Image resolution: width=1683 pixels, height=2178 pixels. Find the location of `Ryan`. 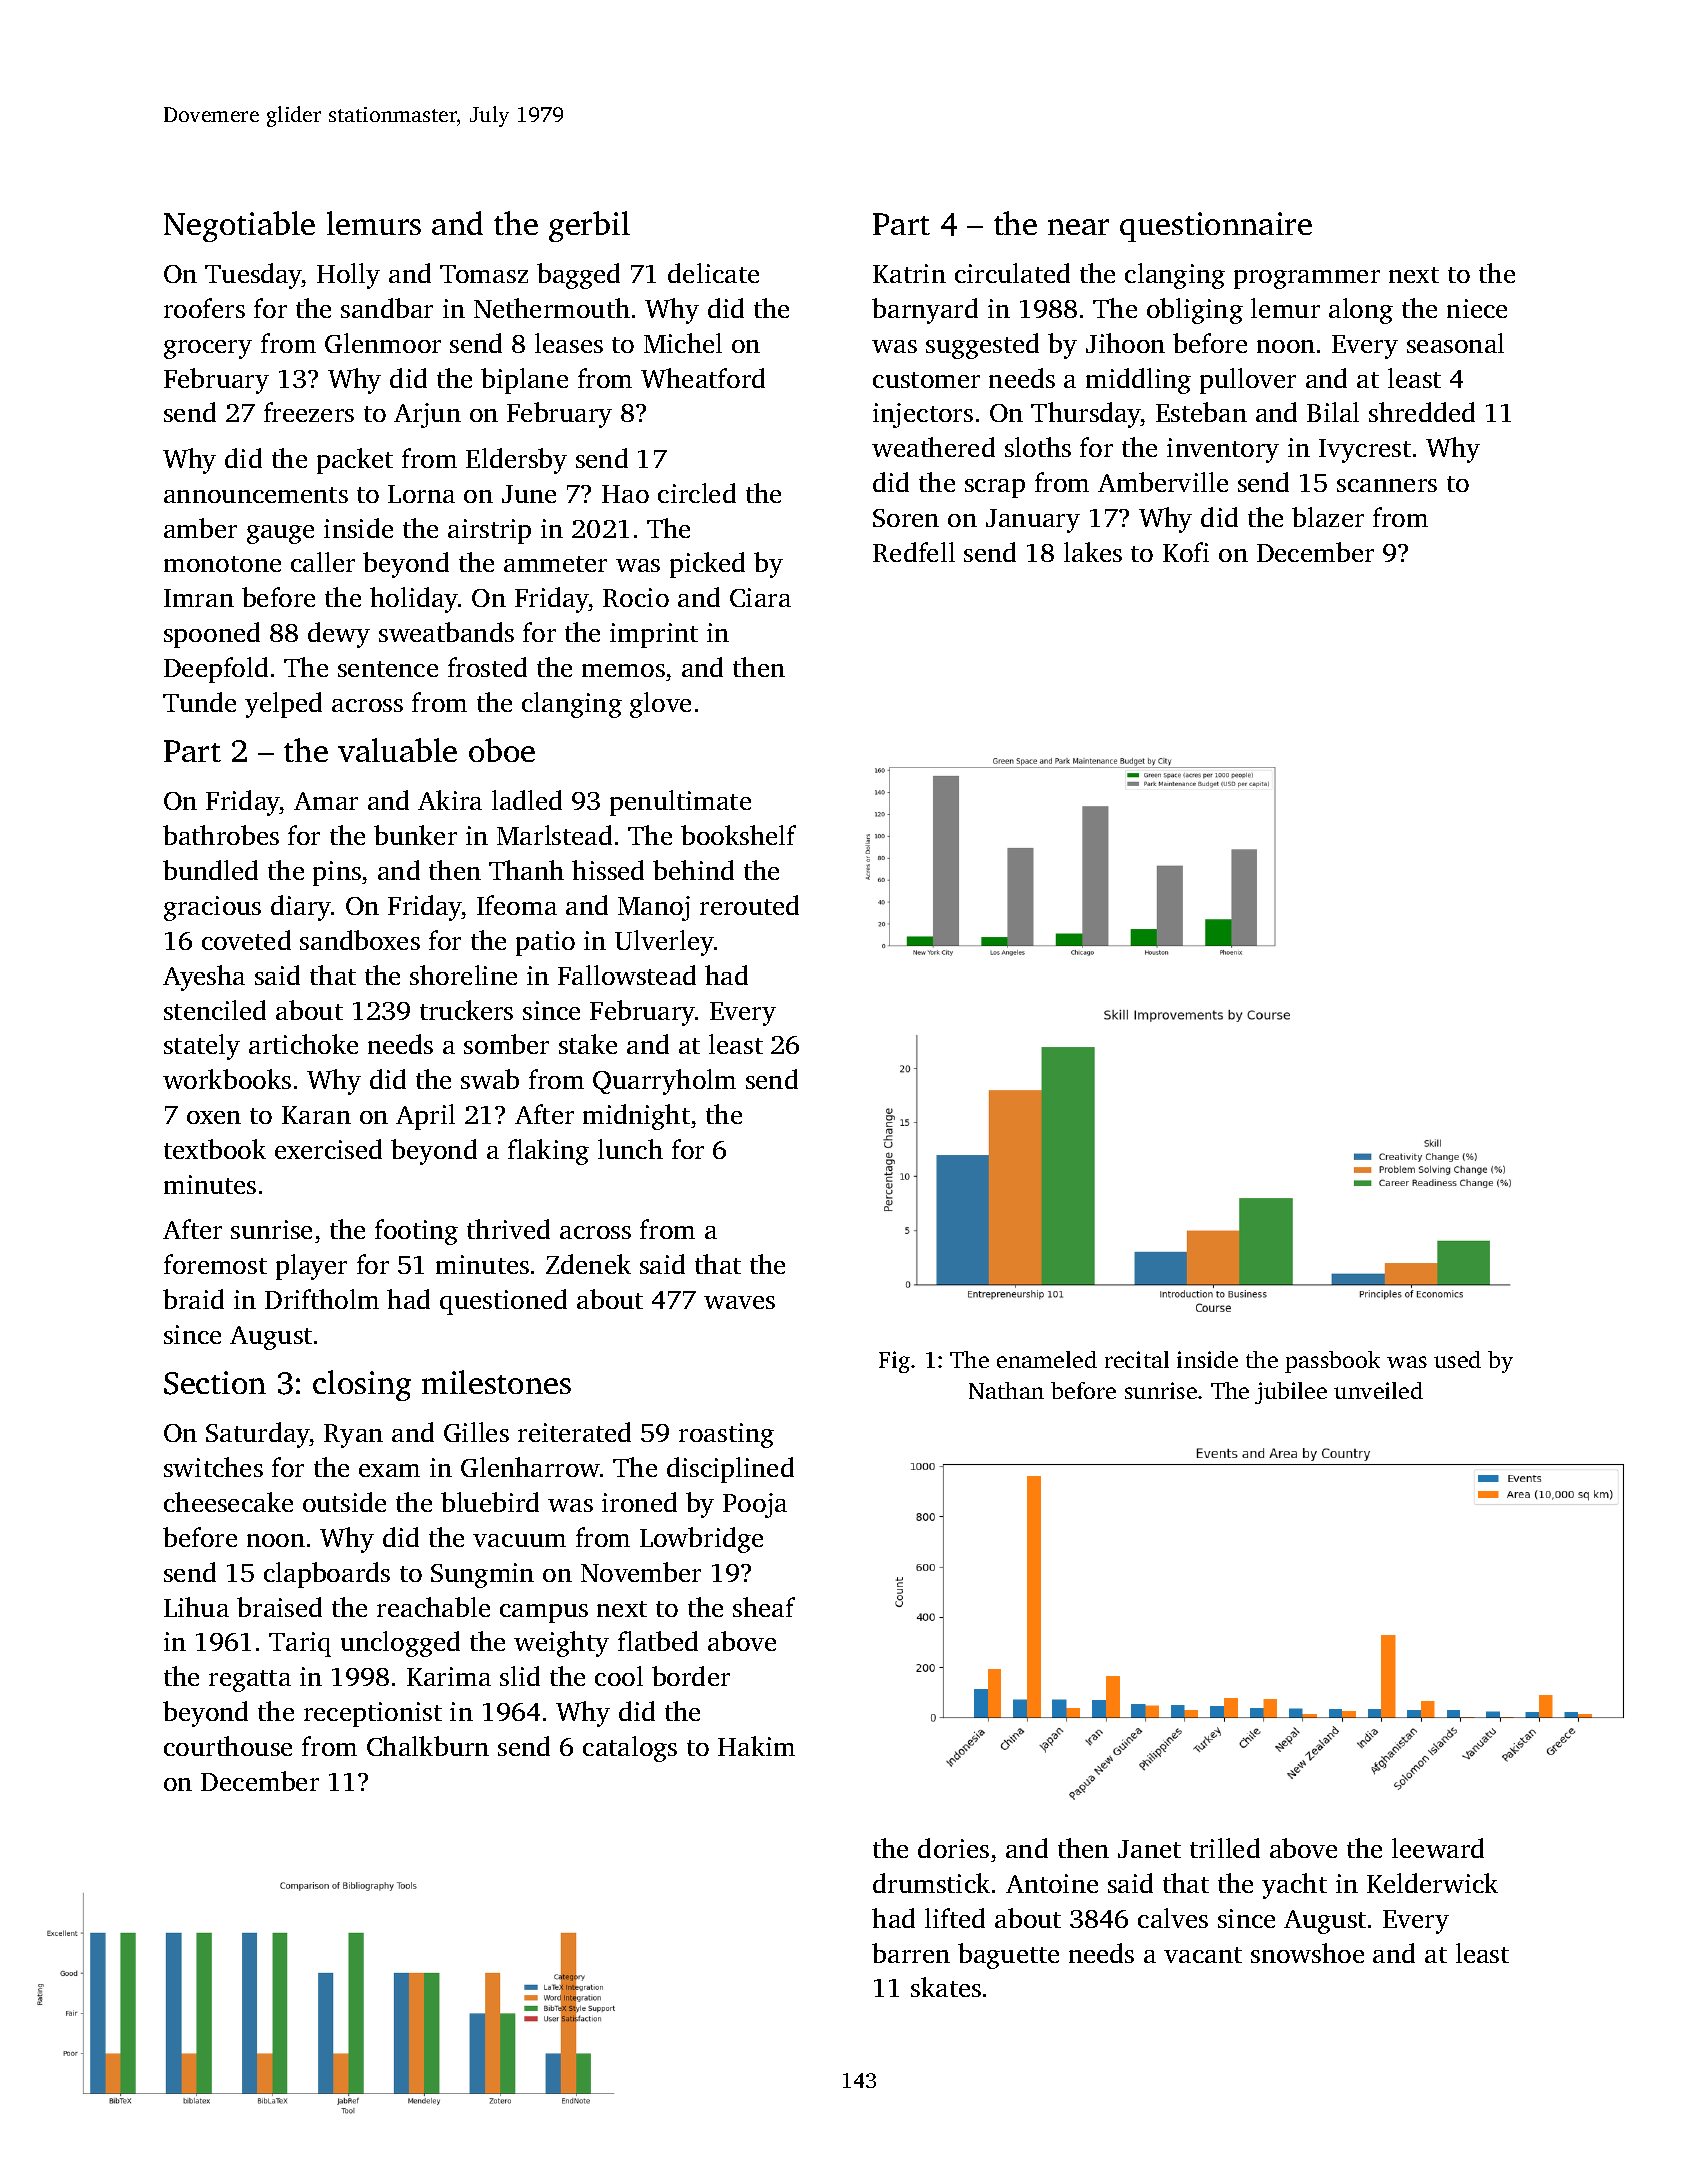

Ryan is located at coordinates (353, 1436).
